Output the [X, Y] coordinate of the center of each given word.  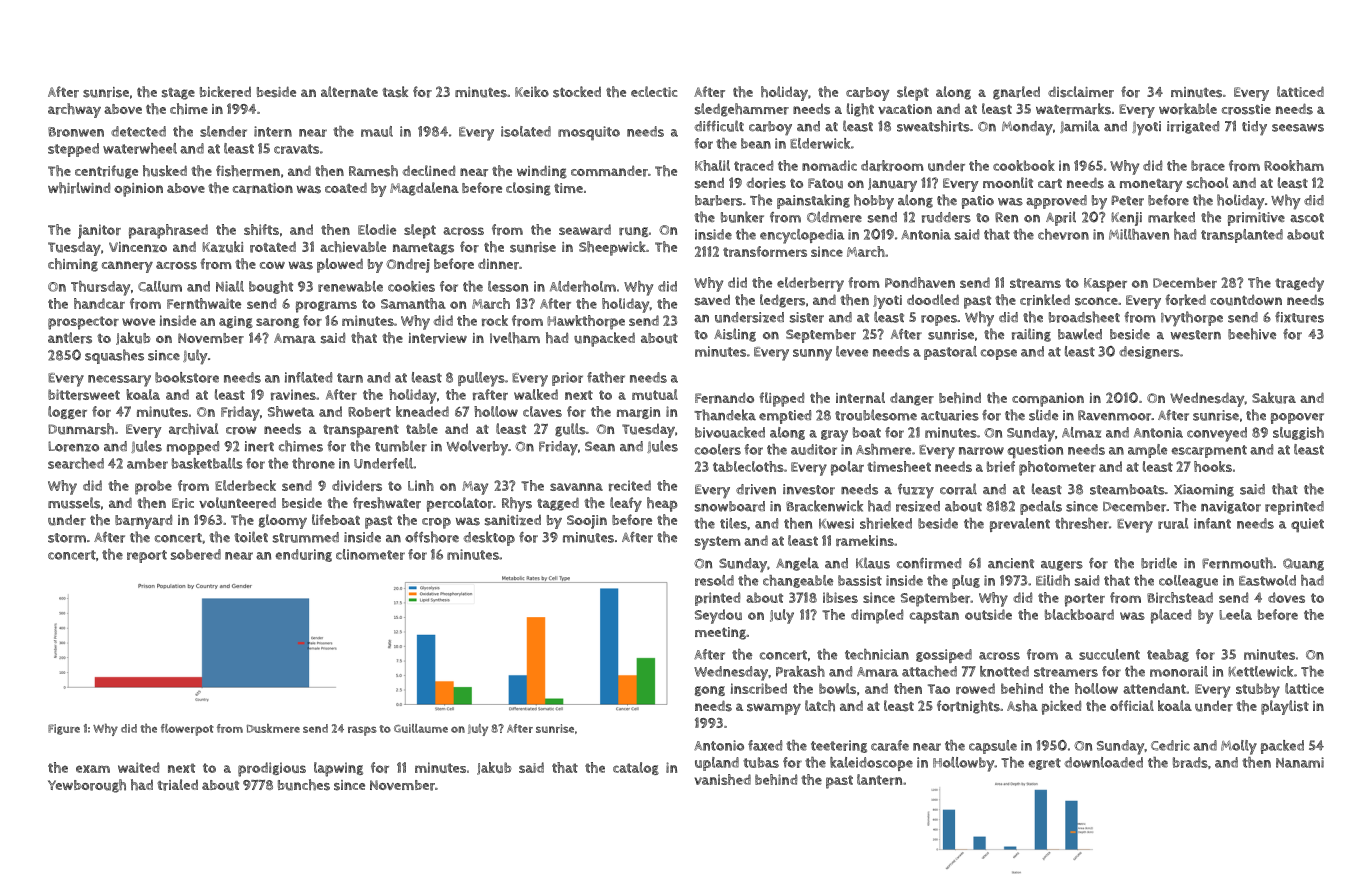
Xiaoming [1204, 490]
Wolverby [477, 448]
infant [1212, 523]
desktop [489, 538]
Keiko [532, 91]
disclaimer [1081, 92]
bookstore [187, 377]
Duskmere [273, 728]
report [147, 556]
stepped [73, 150]
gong [710, 691]
